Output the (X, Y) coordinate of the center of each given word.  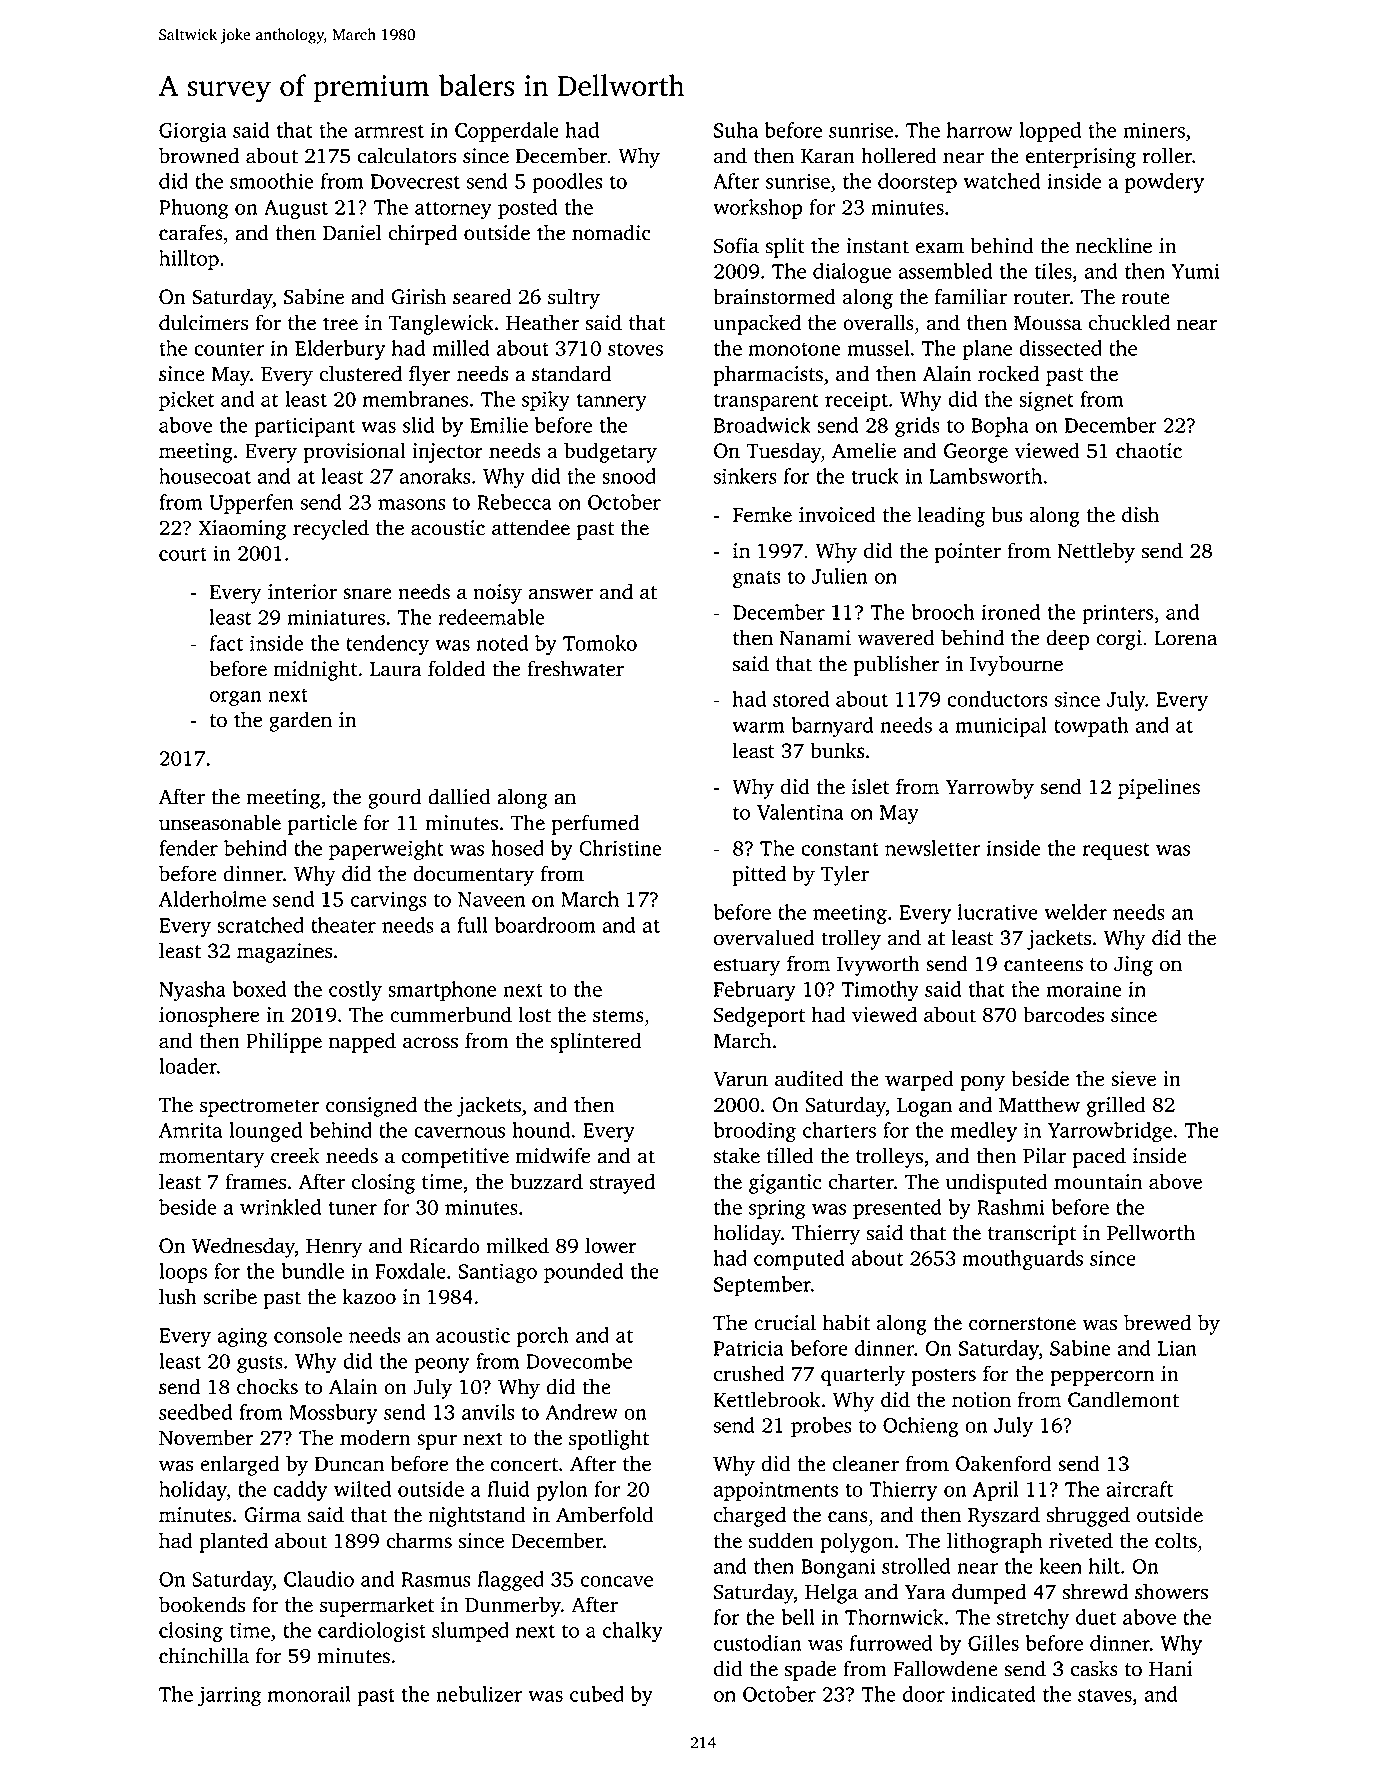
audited (809, 1078)
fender (188, 848)
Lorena (1185, 638)
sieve (1133, 1079)
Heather (542, 322)
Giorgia (193, 132)
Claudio (319, 1579)
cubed (597, 1694)
